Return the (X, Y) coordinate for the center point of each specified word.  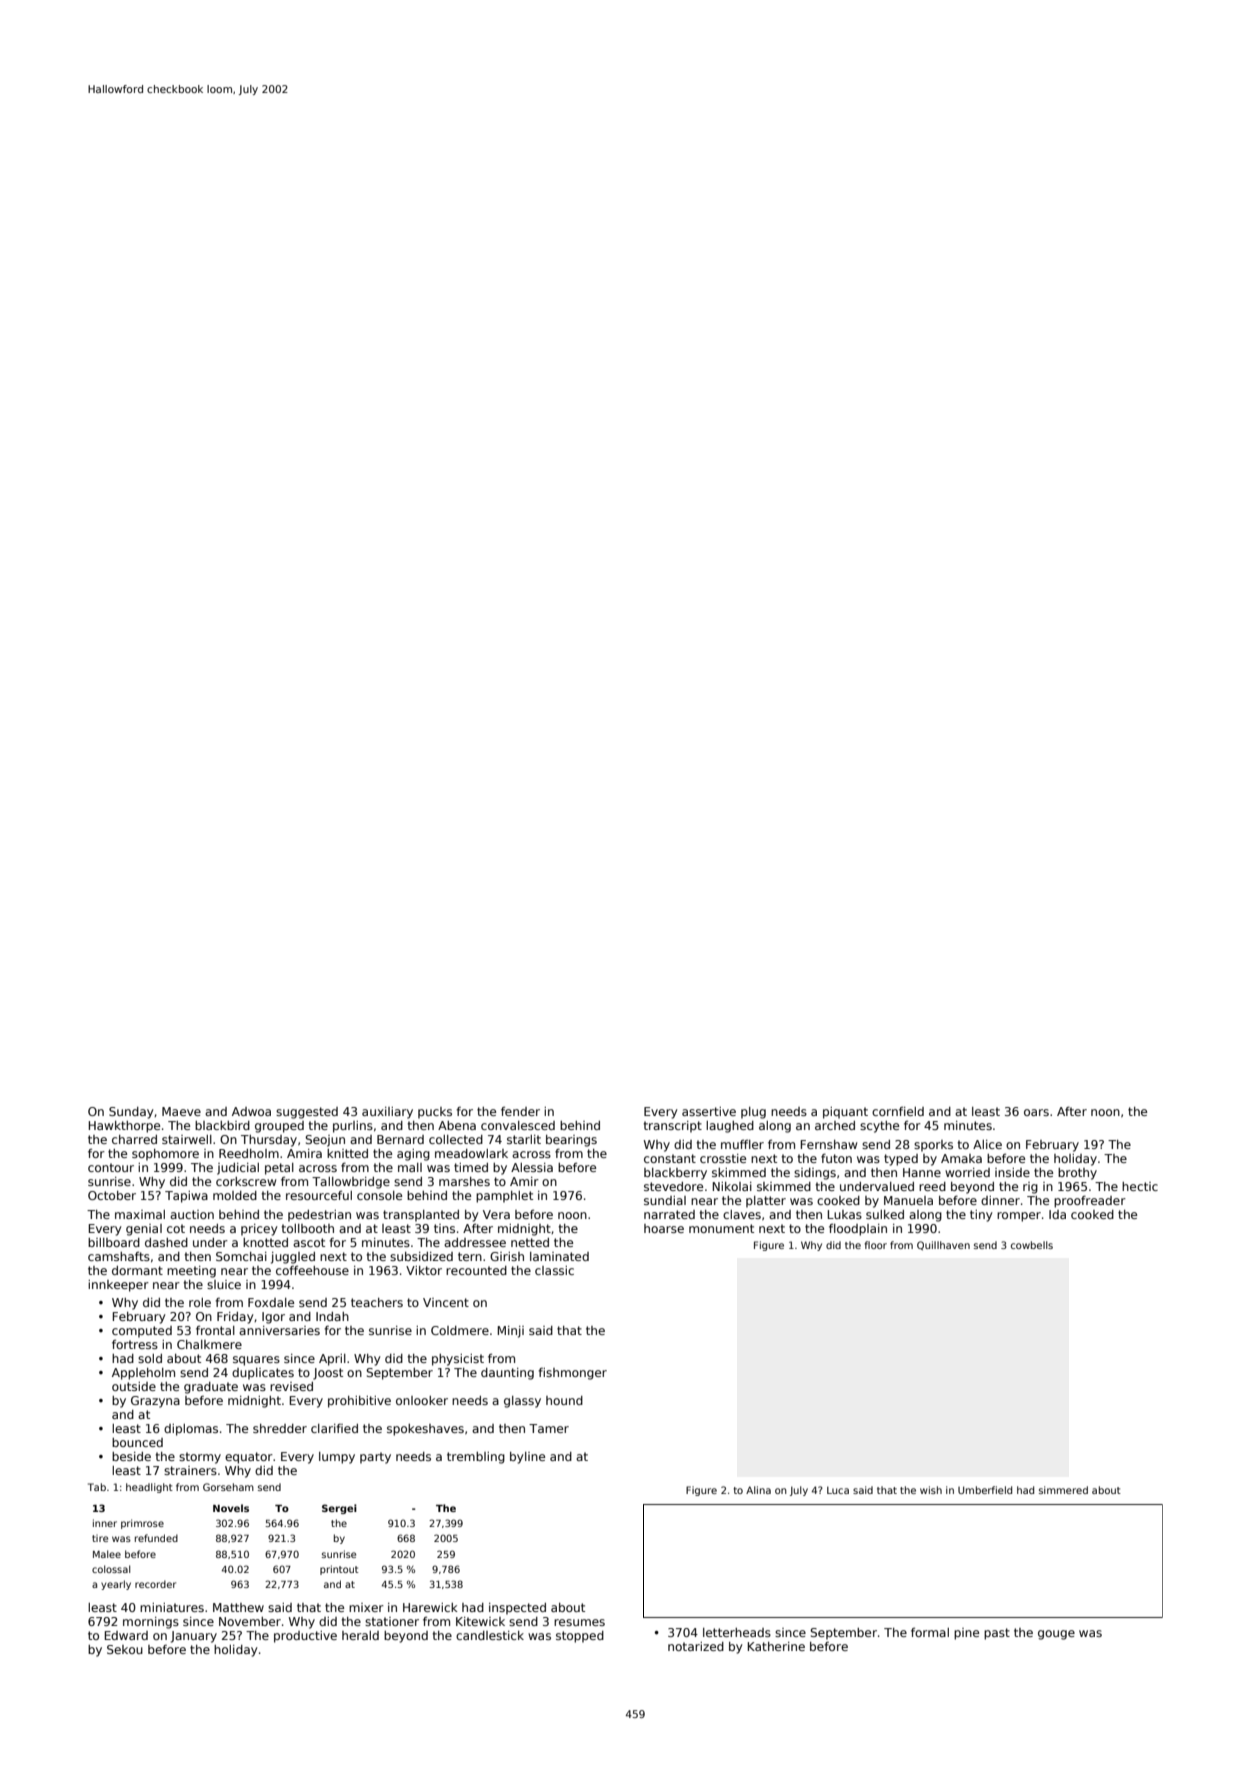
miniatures (172, 1607)
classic (554, 1270)
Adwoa (251, 1111)
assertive (709, 1111)
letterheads (737, 1632)
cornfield (898, 1111)
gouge (1056, 1635)
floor (876, 1245)
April (332, 1360)
